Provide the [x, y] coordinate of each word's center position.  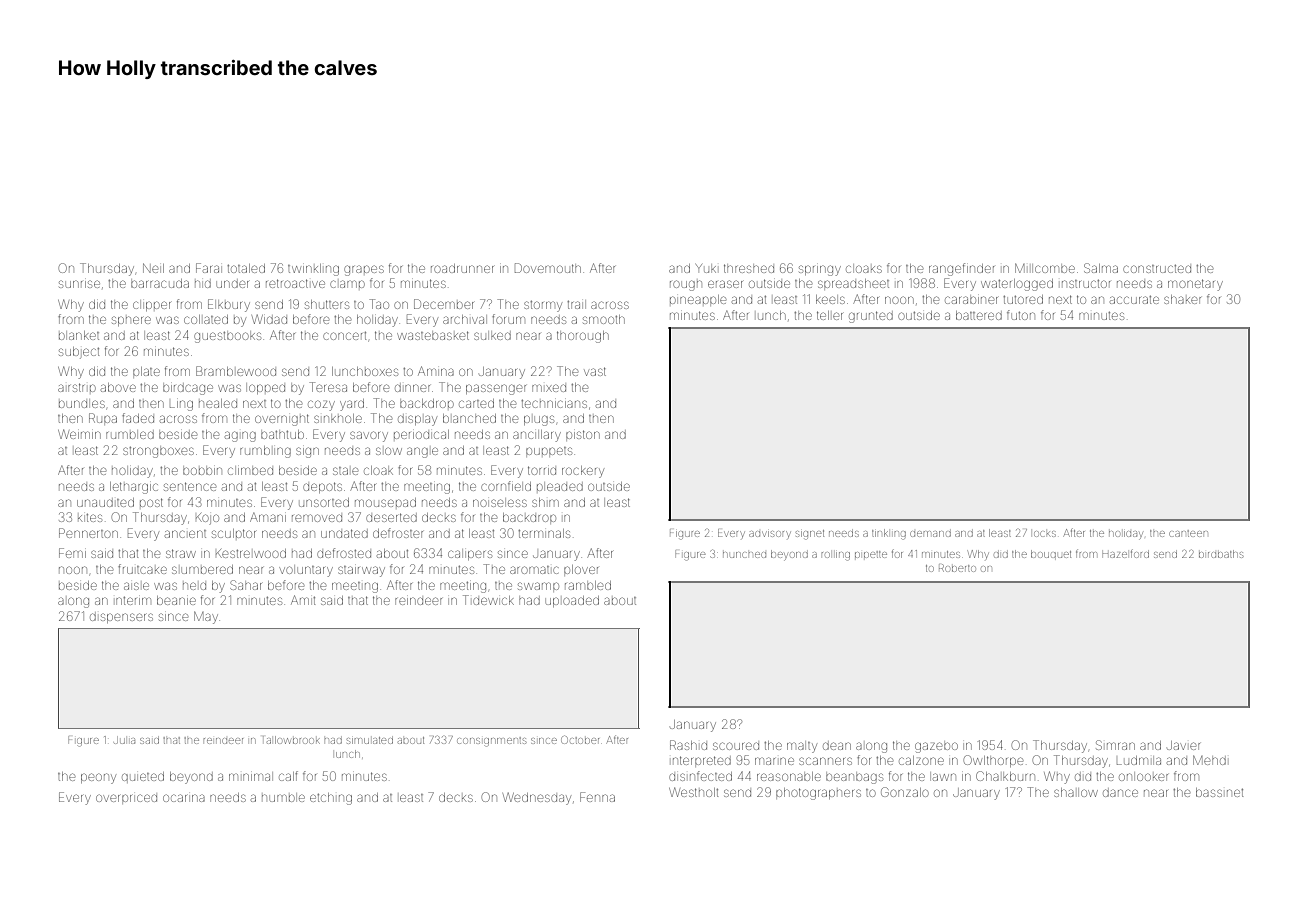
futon [1021, 315]
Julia [124, 741]
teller [830, 315]
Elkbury [229, 305]
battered [979, 315]
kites [90, 518]
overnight [282, 420]
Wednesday [537, 799]
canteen [1188, 533]
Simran [1115, 745]
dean [837, 746]
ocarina [184, 798]
